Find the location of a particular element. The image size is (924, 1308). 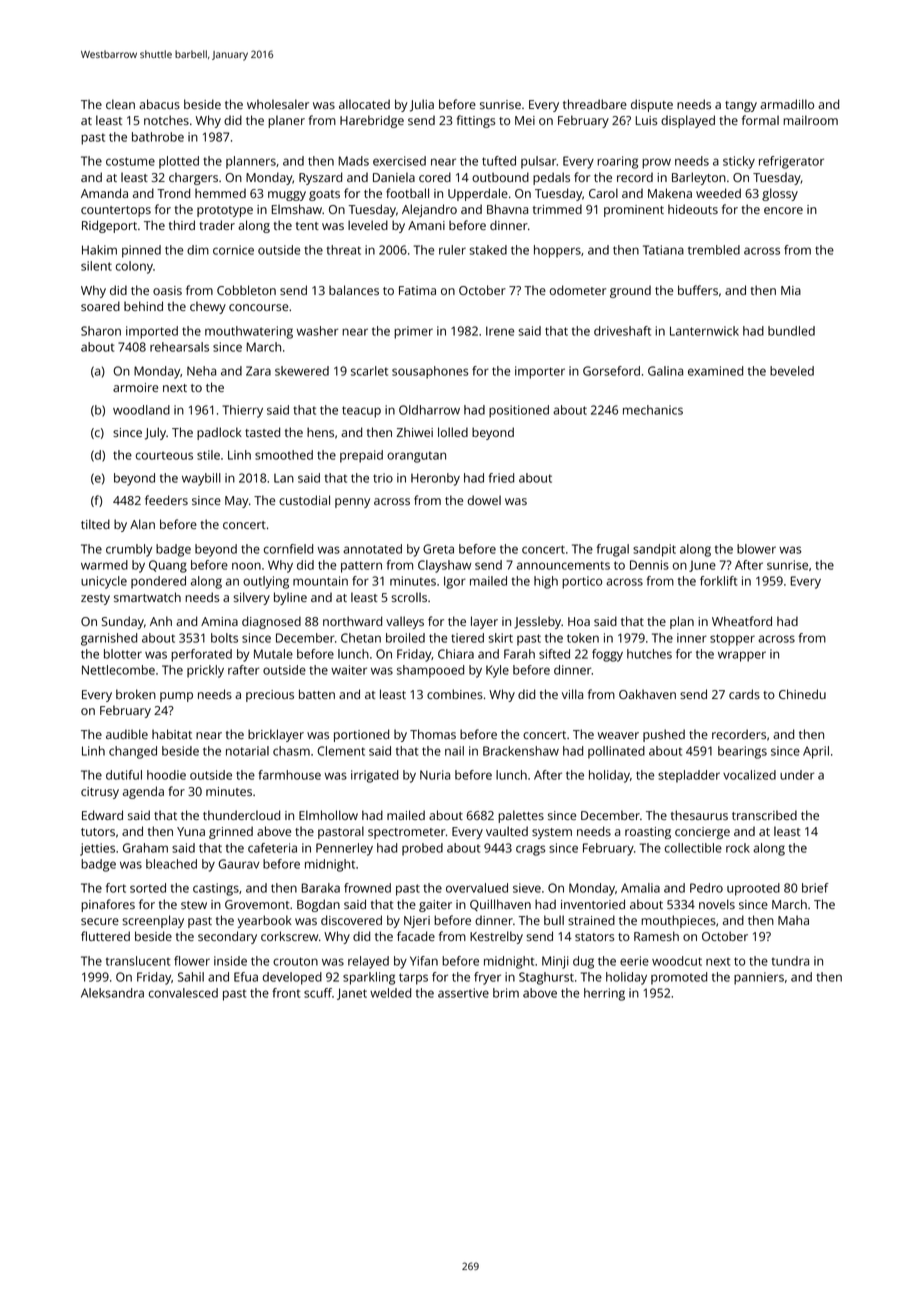

annotated is located at coordinates (372, 549).
